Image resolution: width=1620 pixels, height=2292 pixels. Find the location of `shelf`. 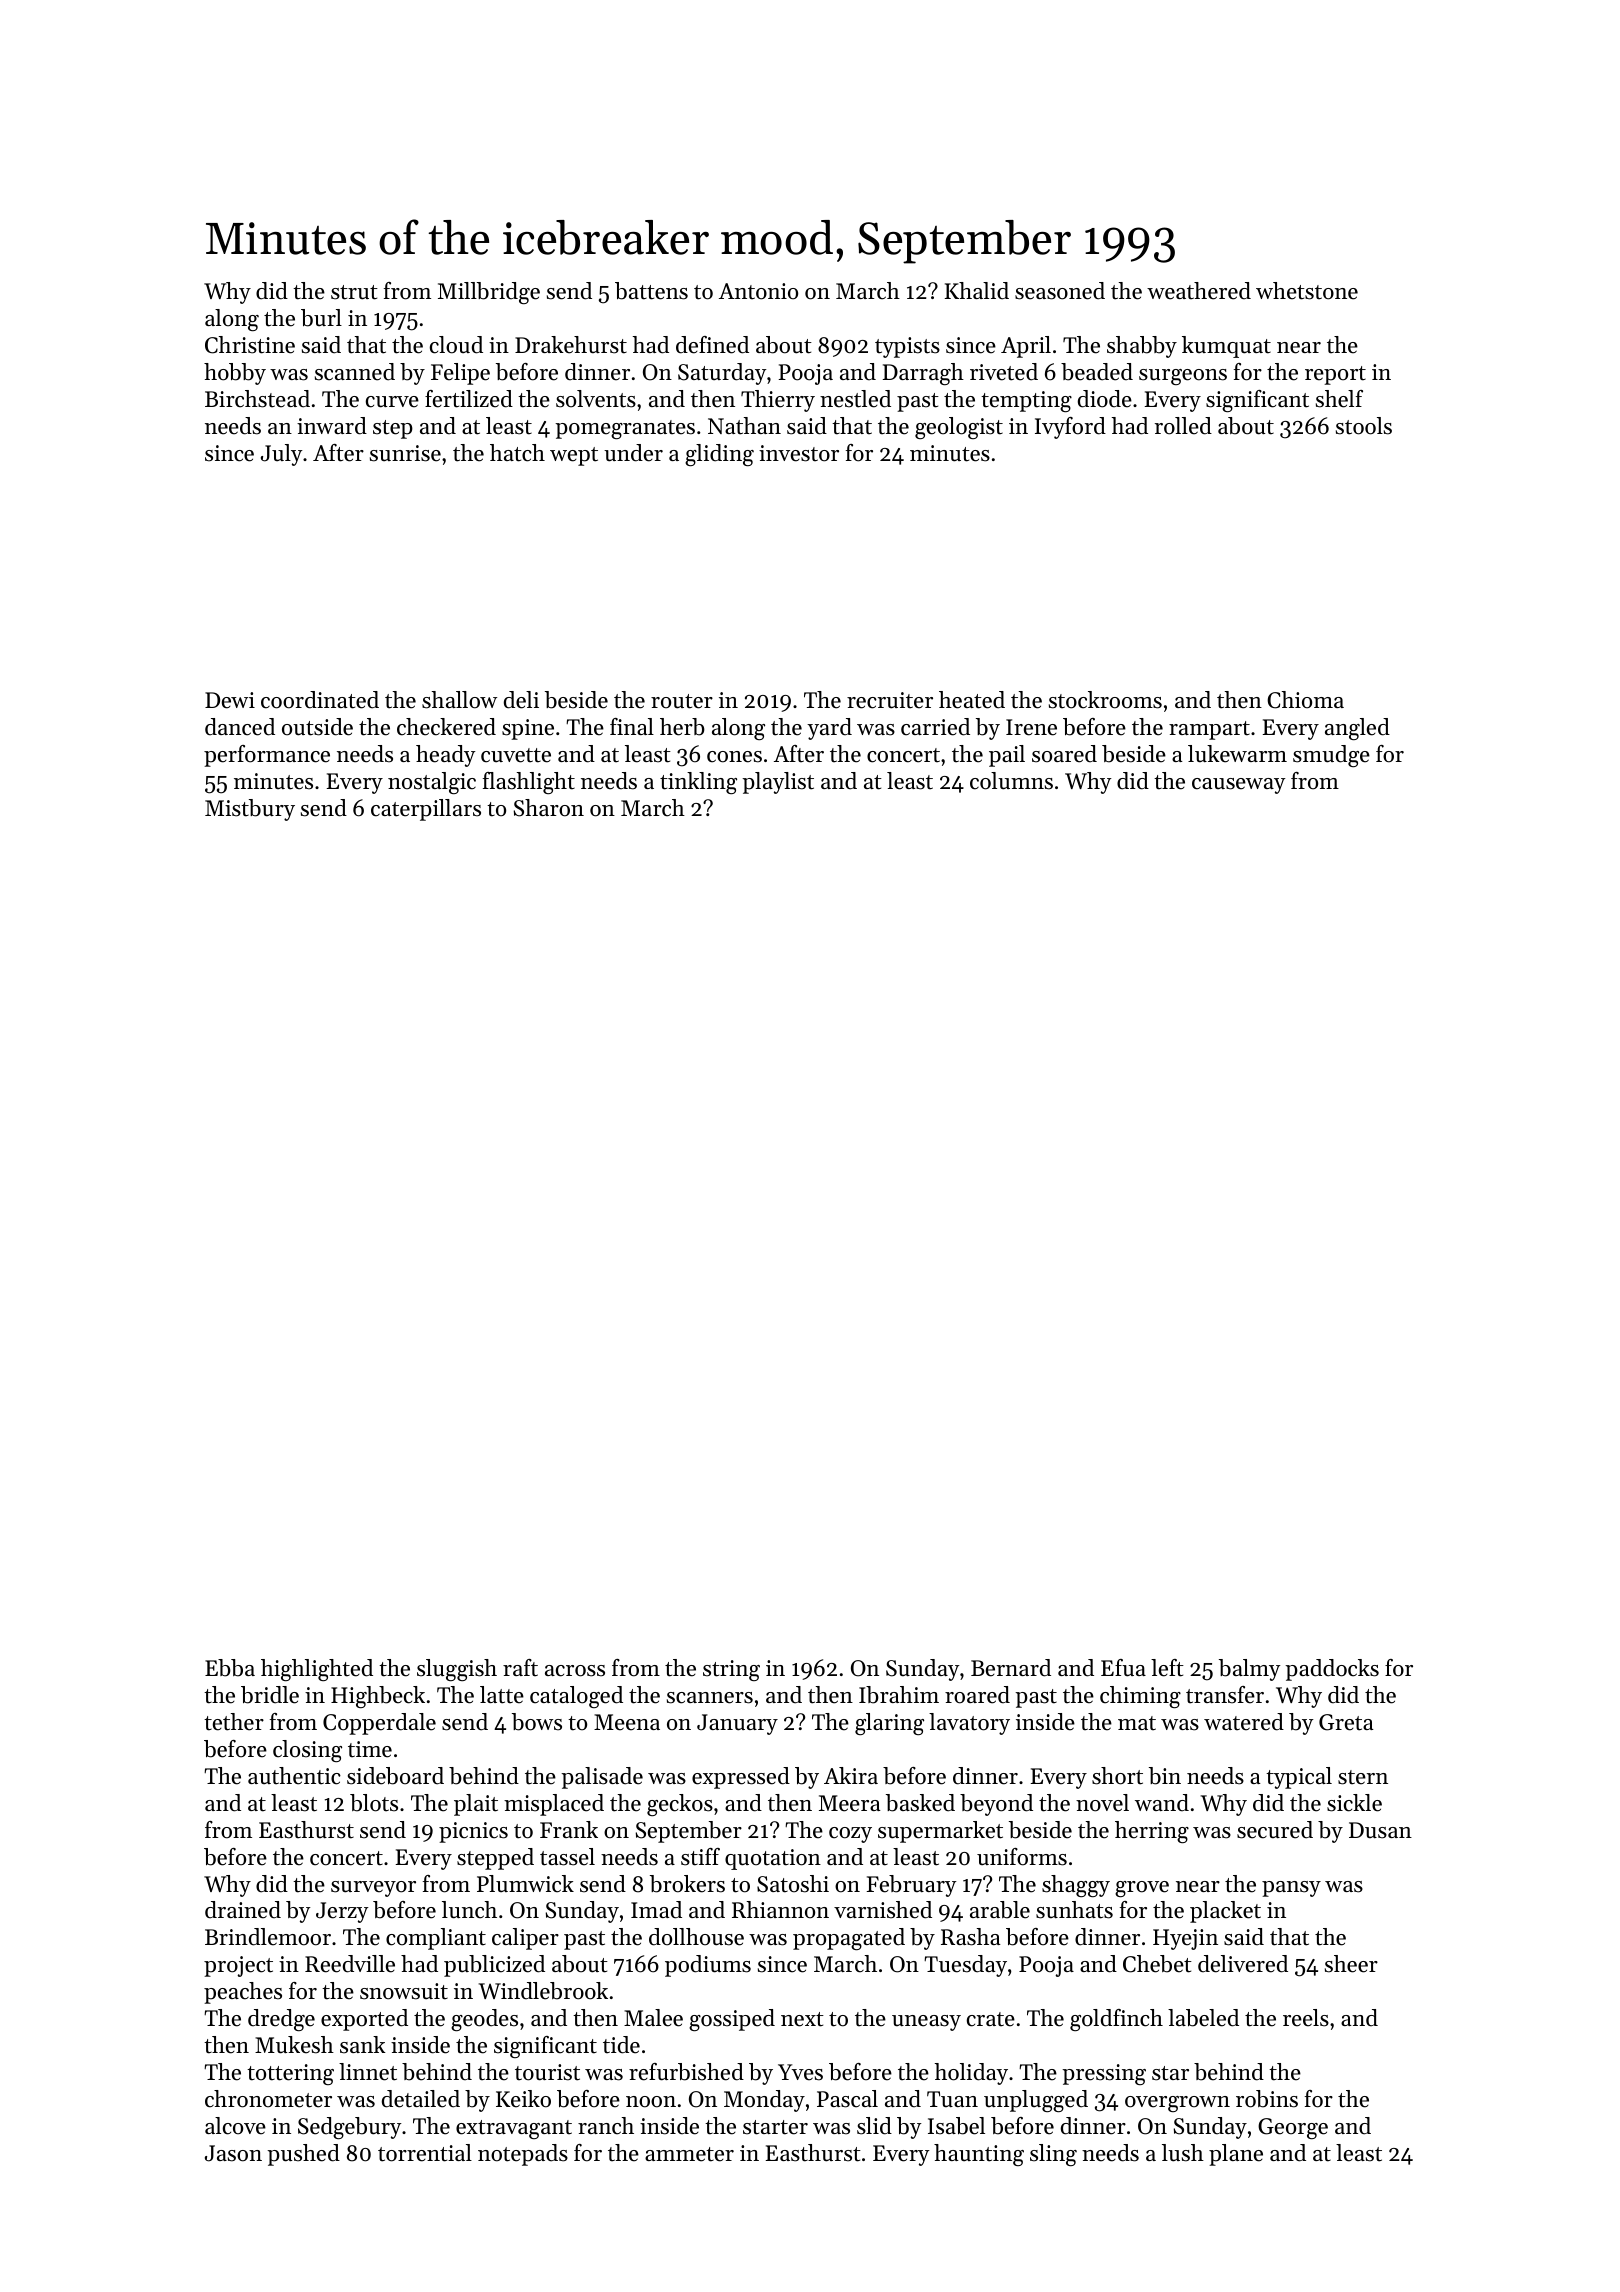

shelf is located at coordinates (1339, 399).
